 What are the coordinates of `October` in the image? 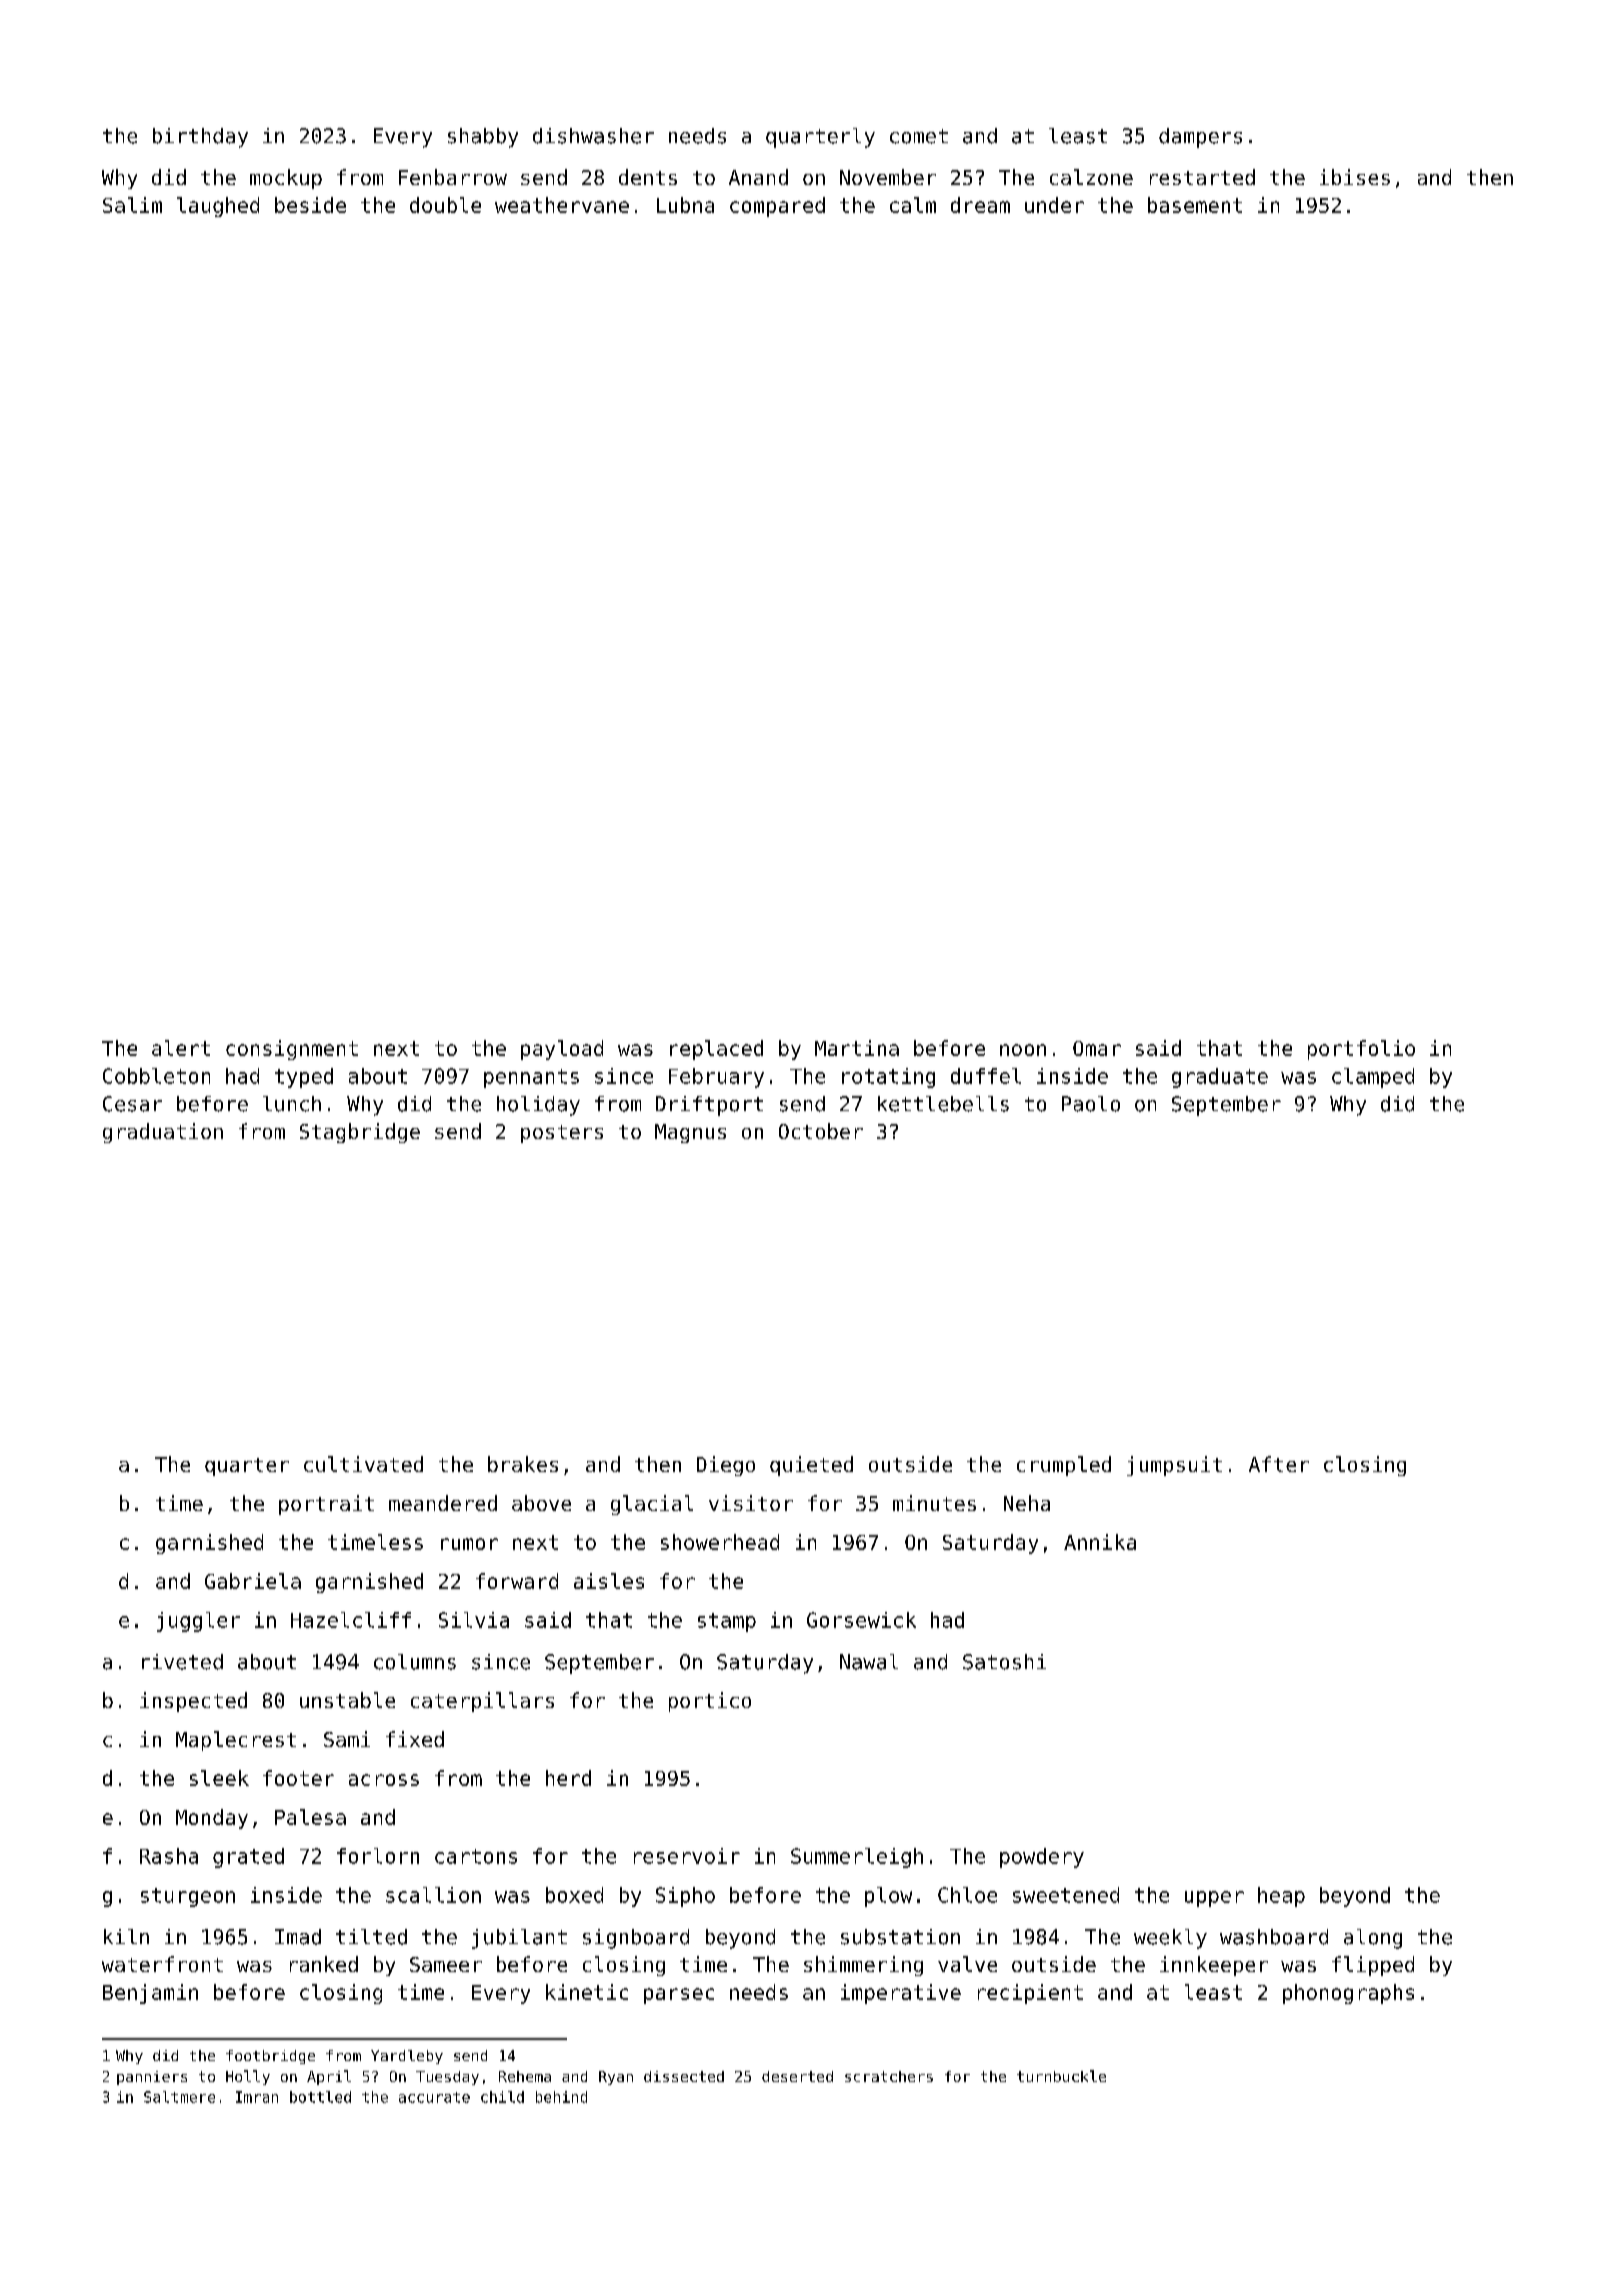 It's located at (821, 1131).
